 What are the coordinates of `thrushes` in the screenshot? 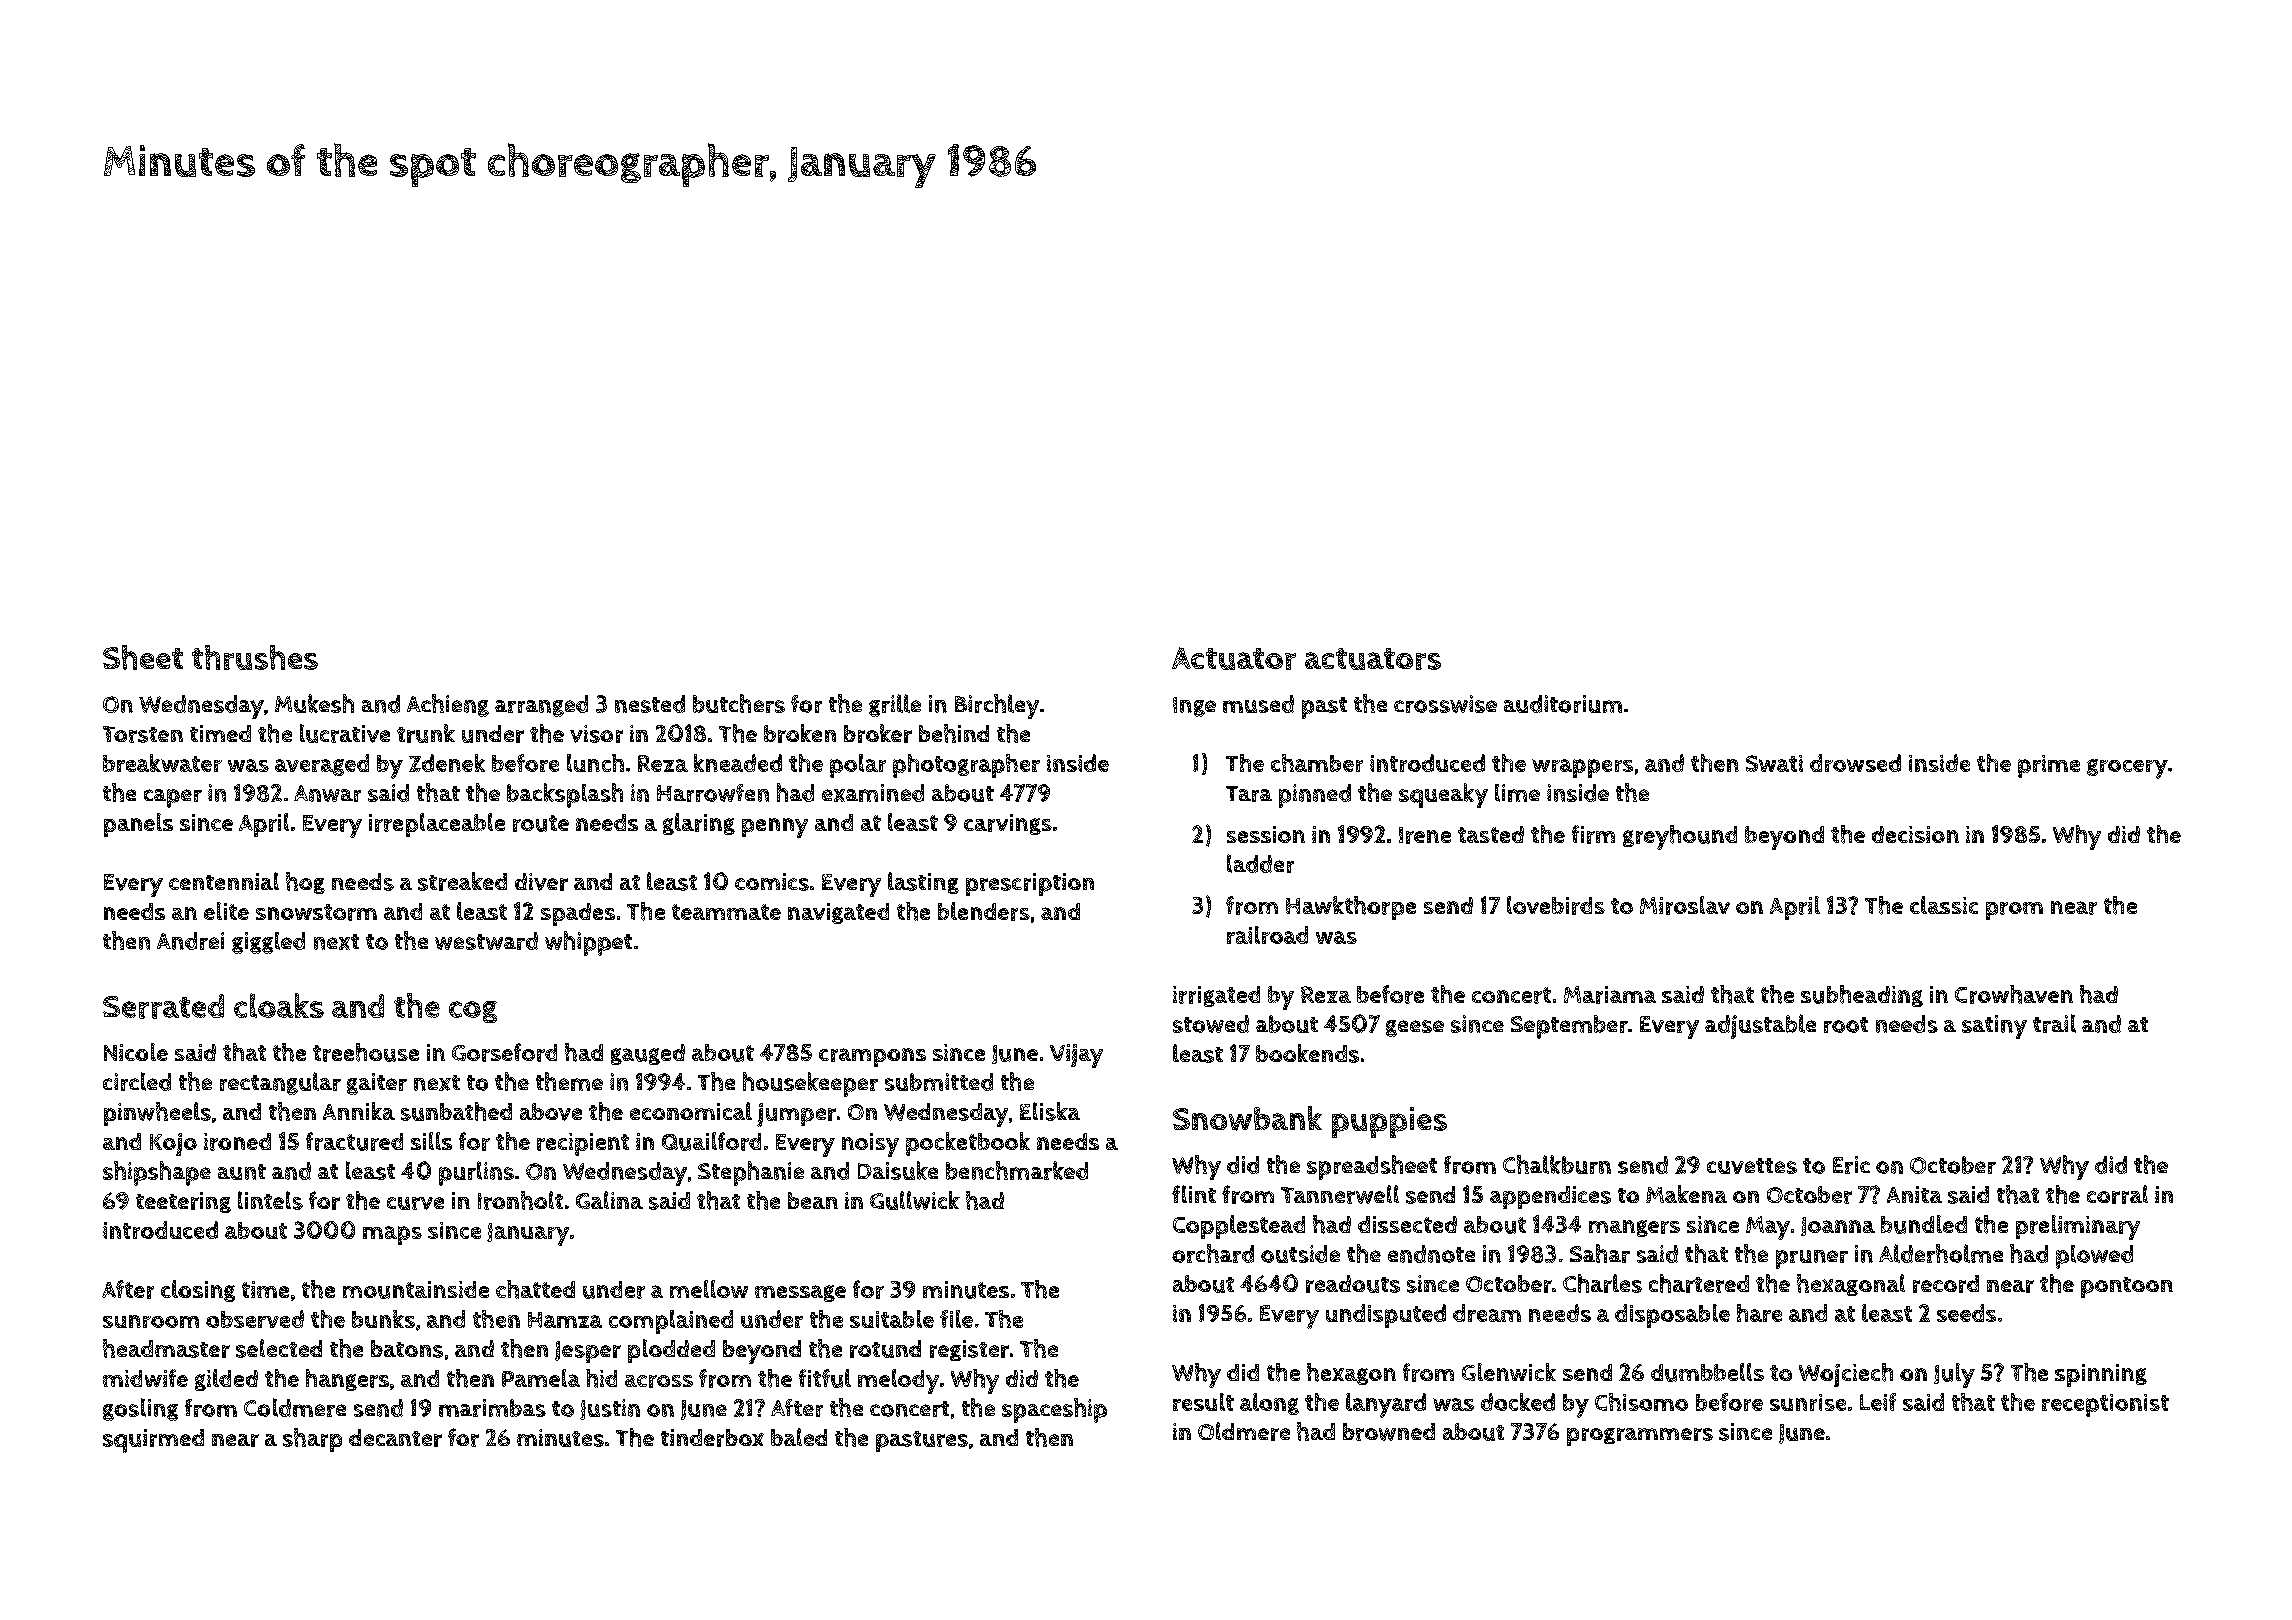 It's located at (255, 657).
